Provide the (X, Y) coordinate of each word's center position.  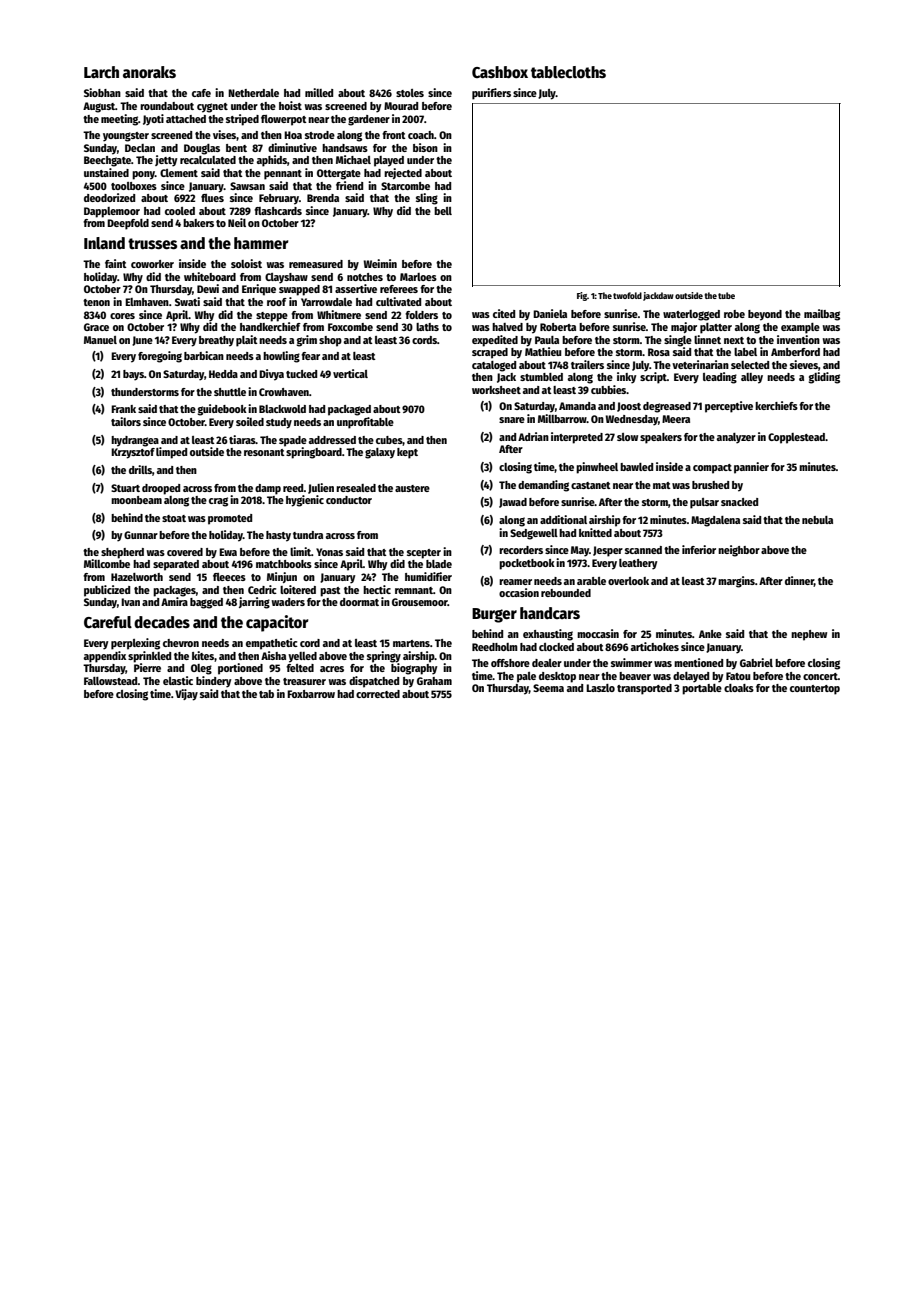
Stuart (125, 488)
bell (443, 211)
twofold (627, 295)
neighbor (739, 551)
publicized (107, 591)
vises (224, 134)
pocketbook (527, 564)
